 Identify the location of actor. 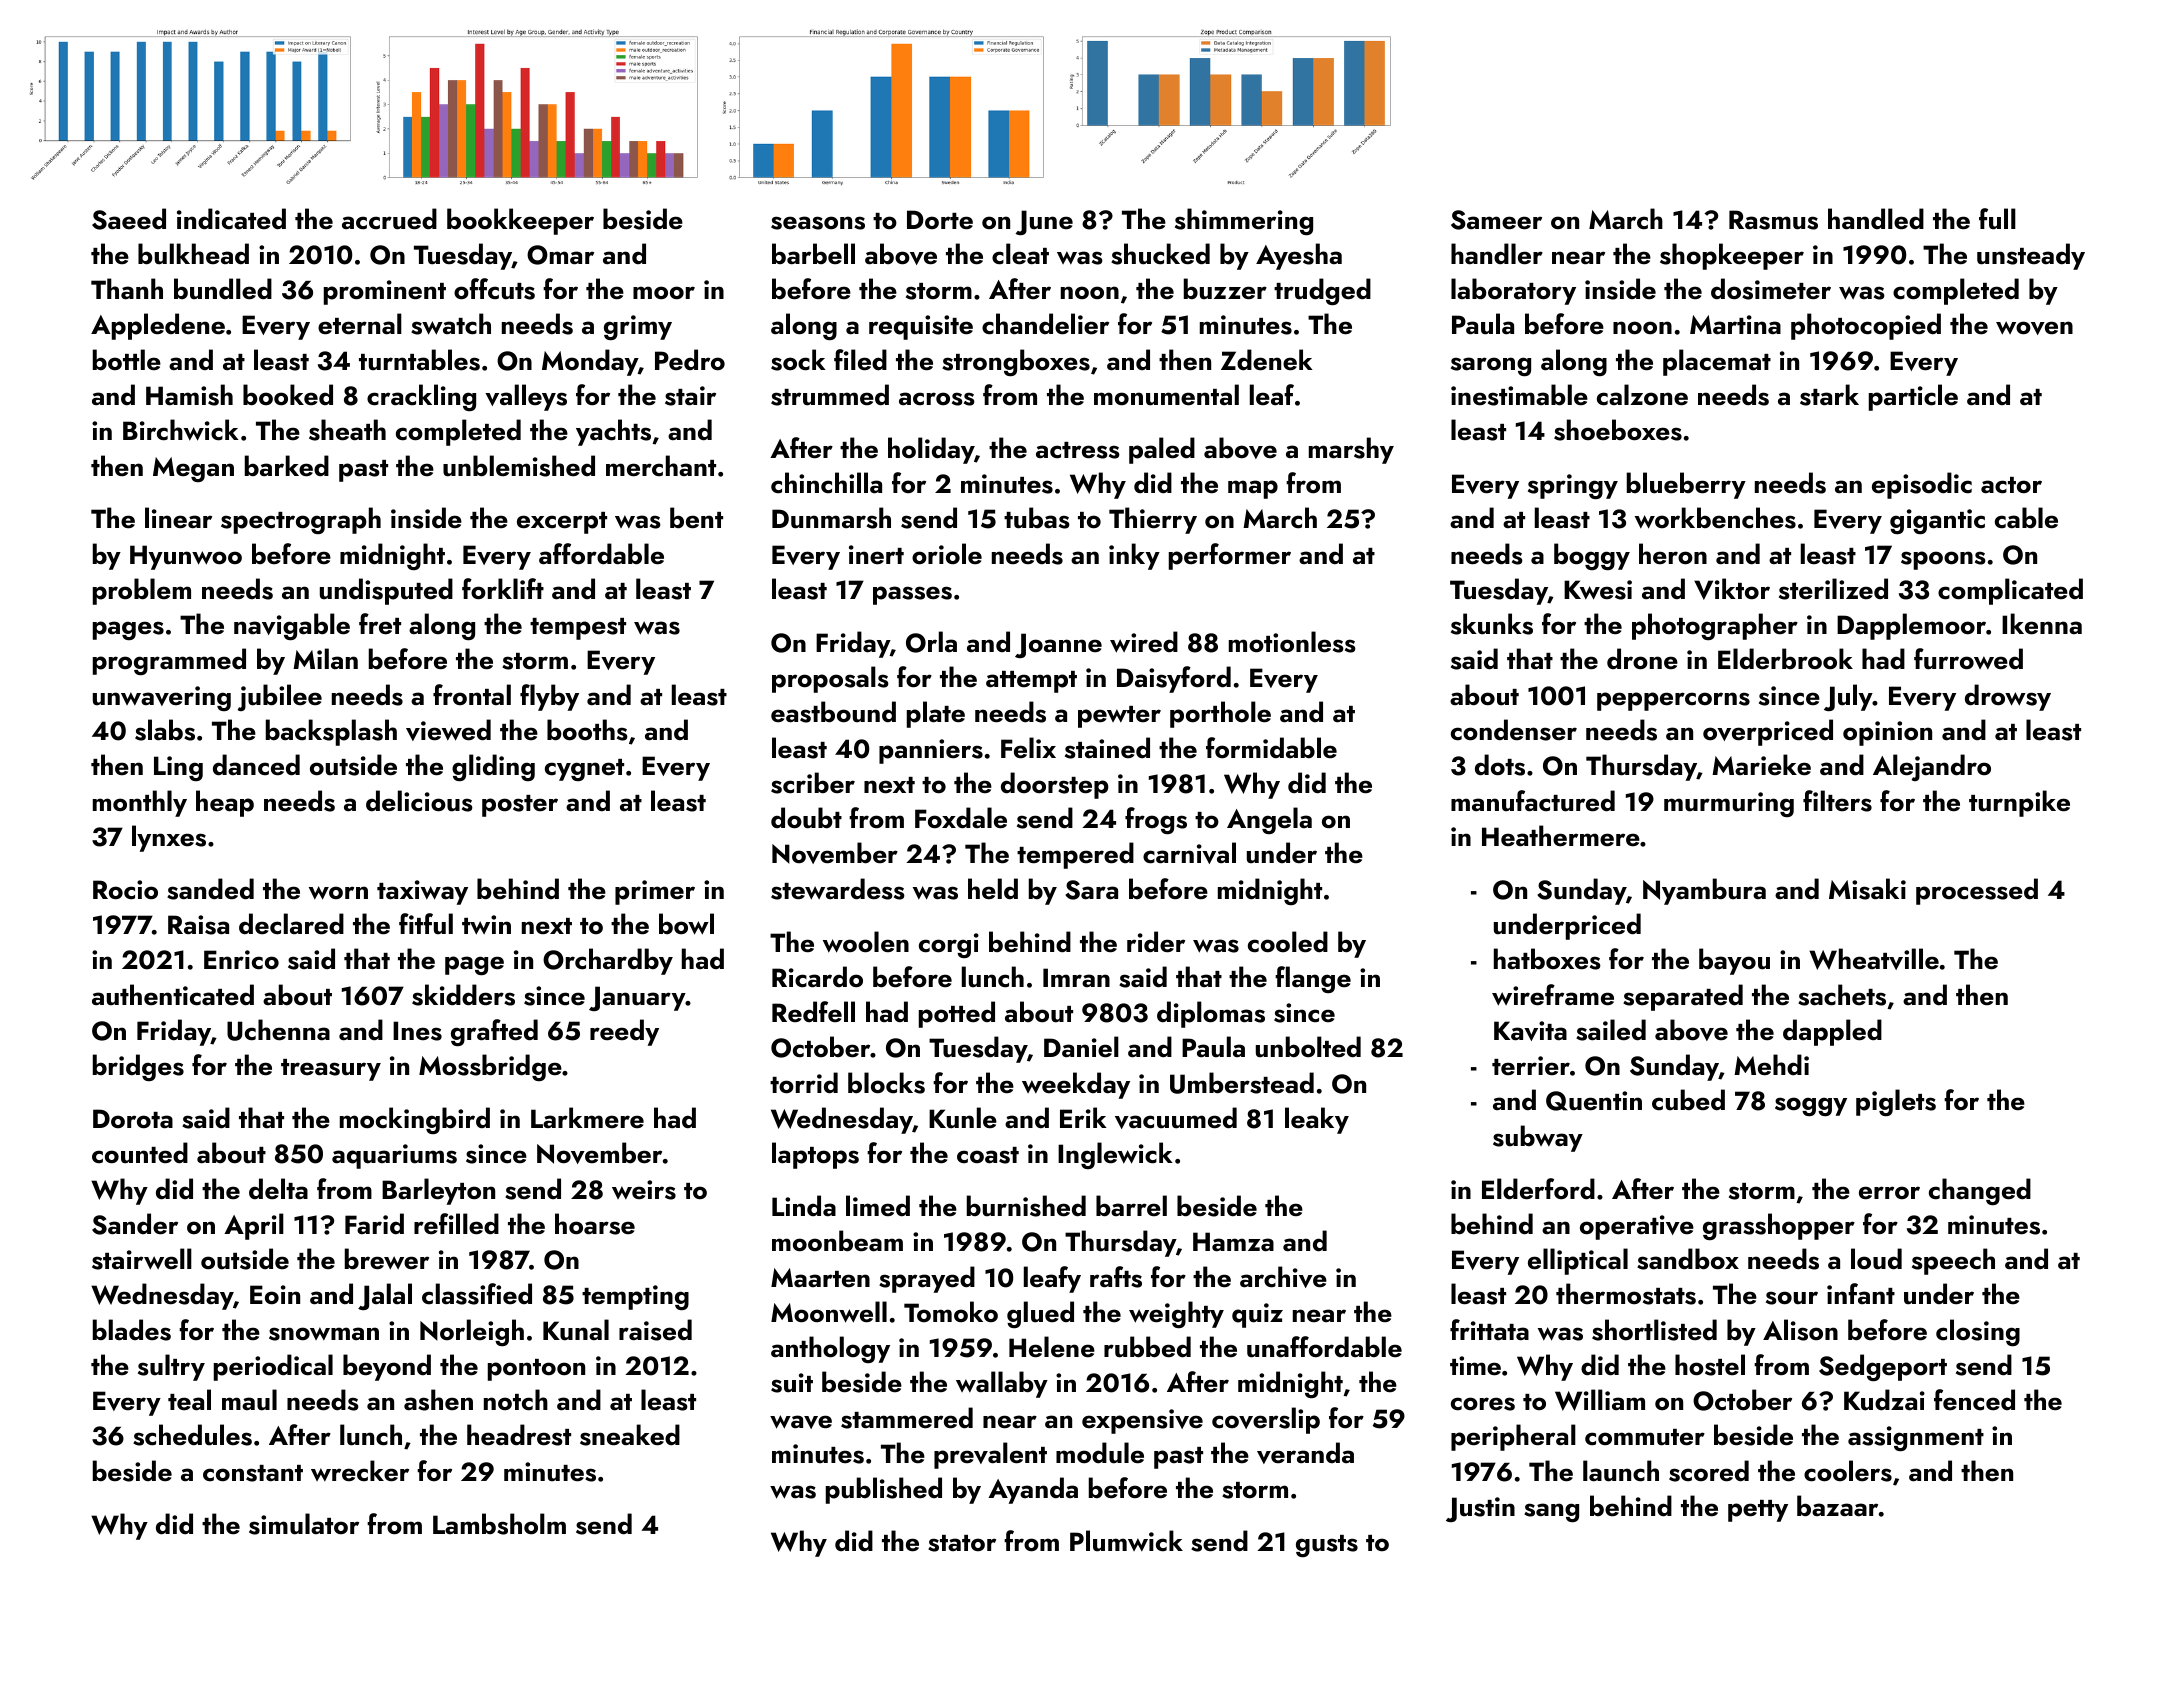
(2011, 485).
